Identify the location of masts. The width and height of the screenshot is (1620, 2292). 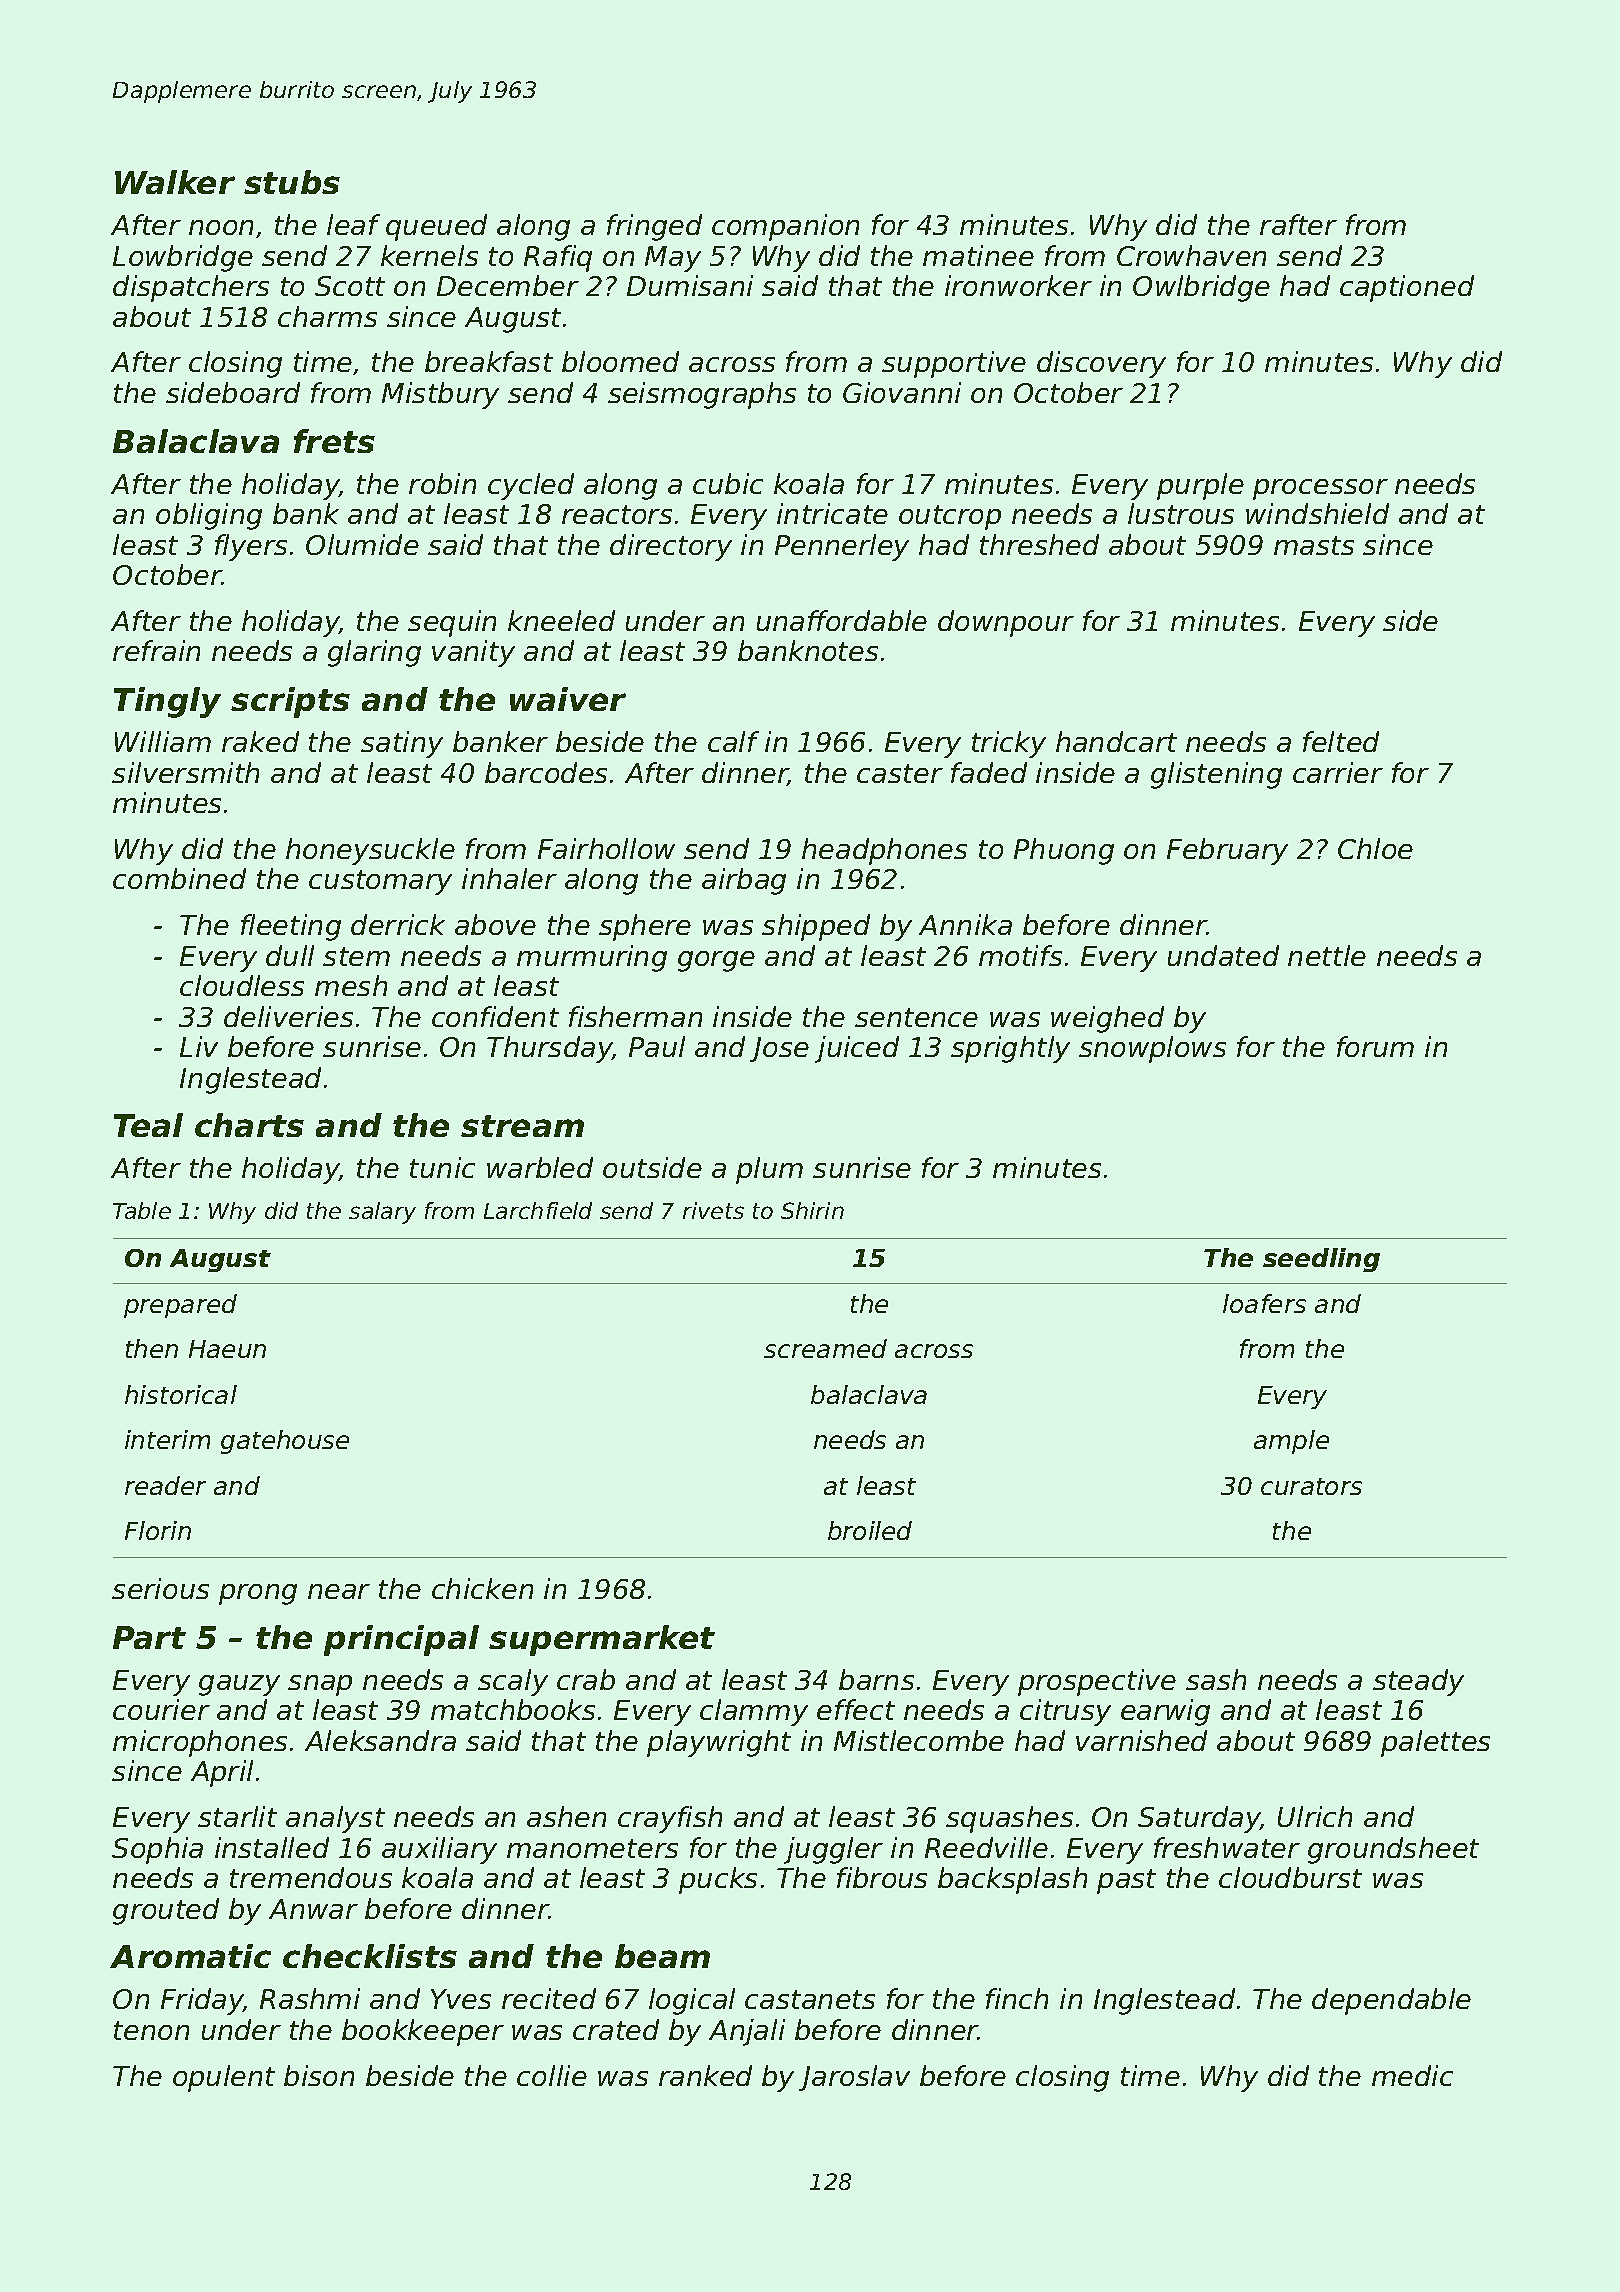
(1314, 545).
